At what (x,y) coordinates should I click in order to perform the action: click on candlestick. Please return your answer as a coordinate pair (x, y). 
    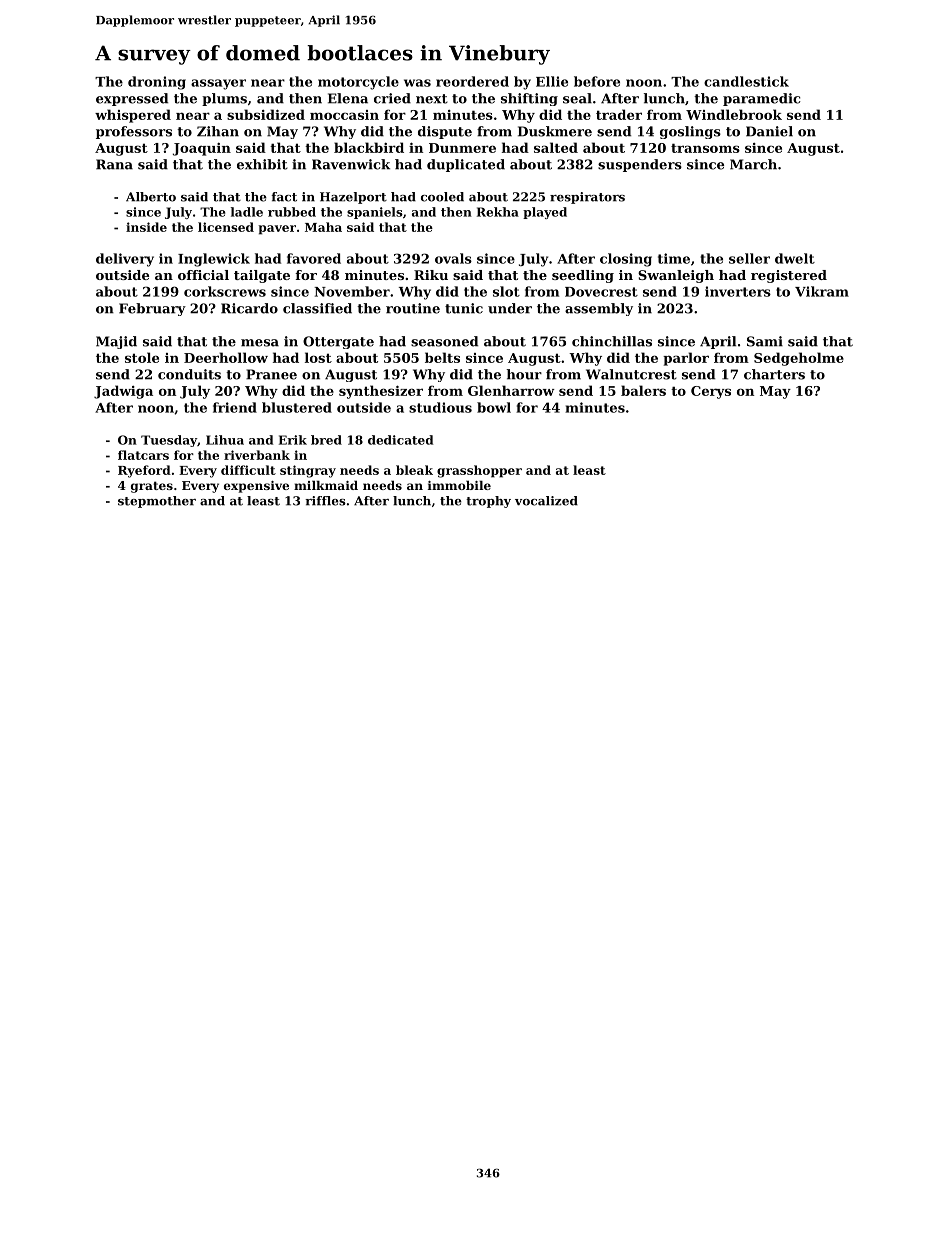
    Looking at the image, I should click on (746, 81).
